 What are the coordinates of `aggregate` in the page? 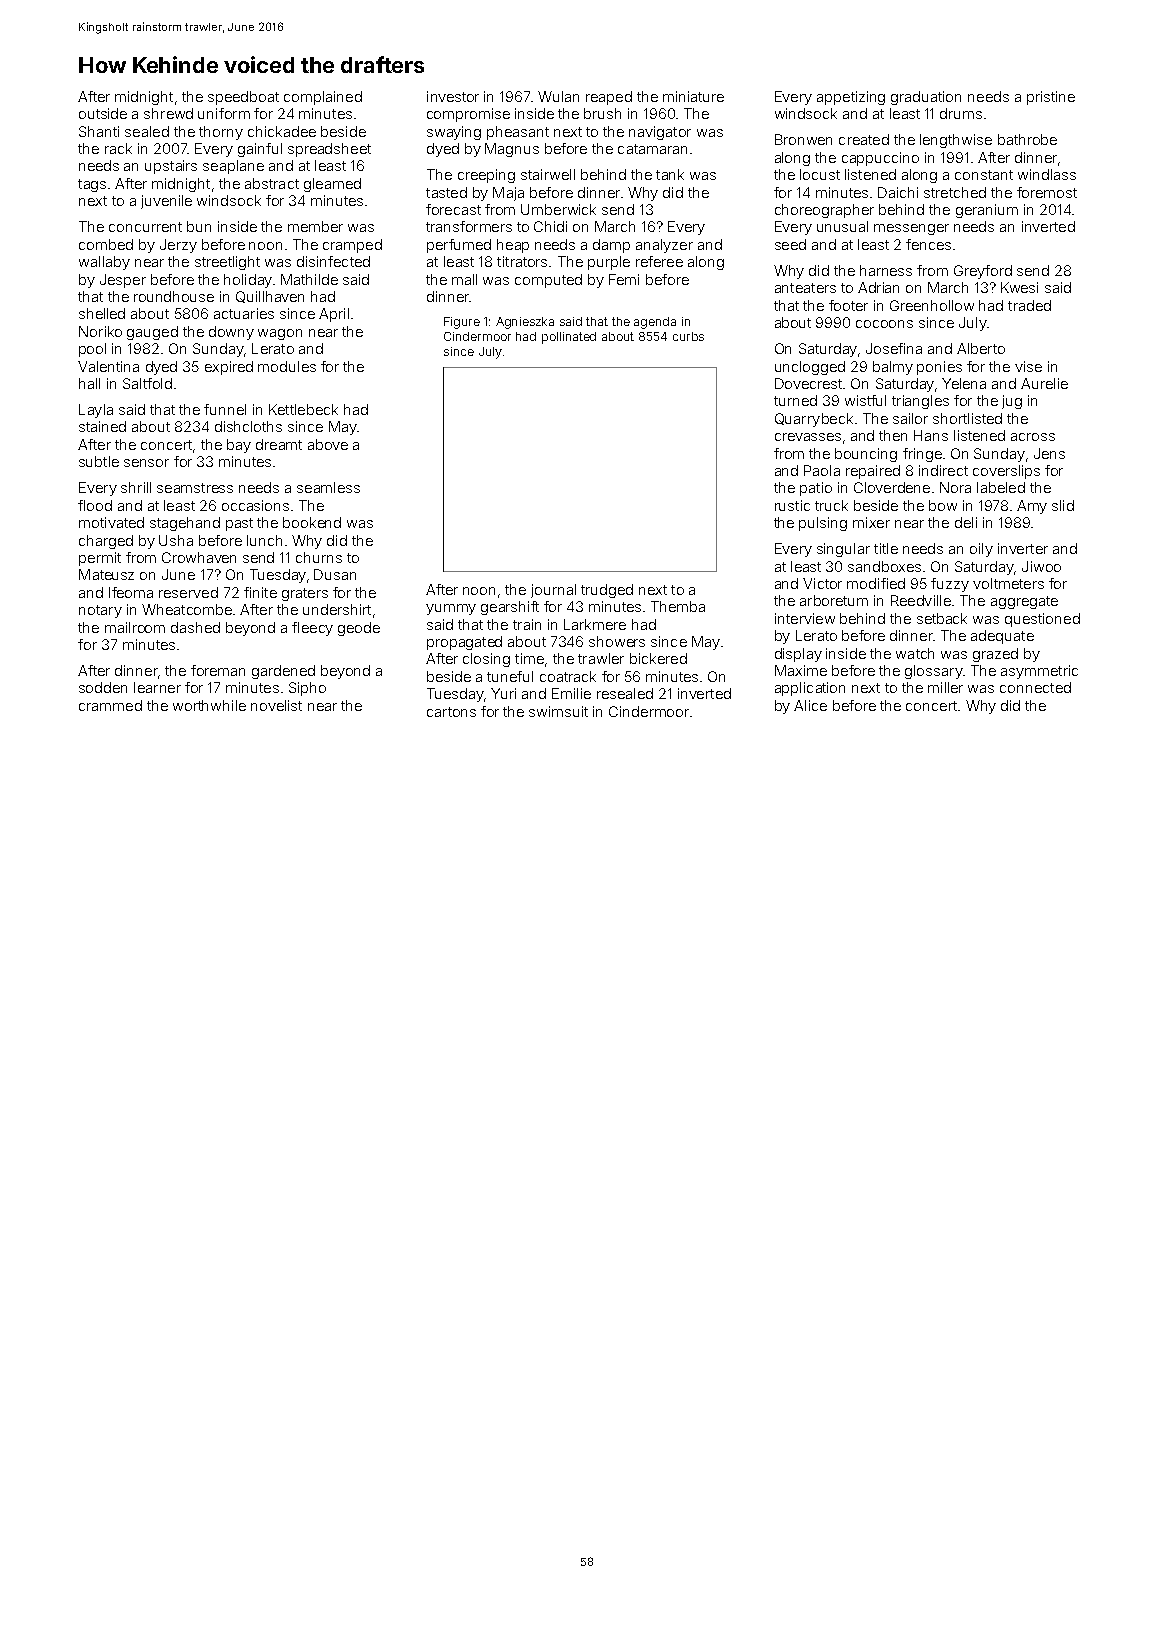 It's located at (1024, 602).
